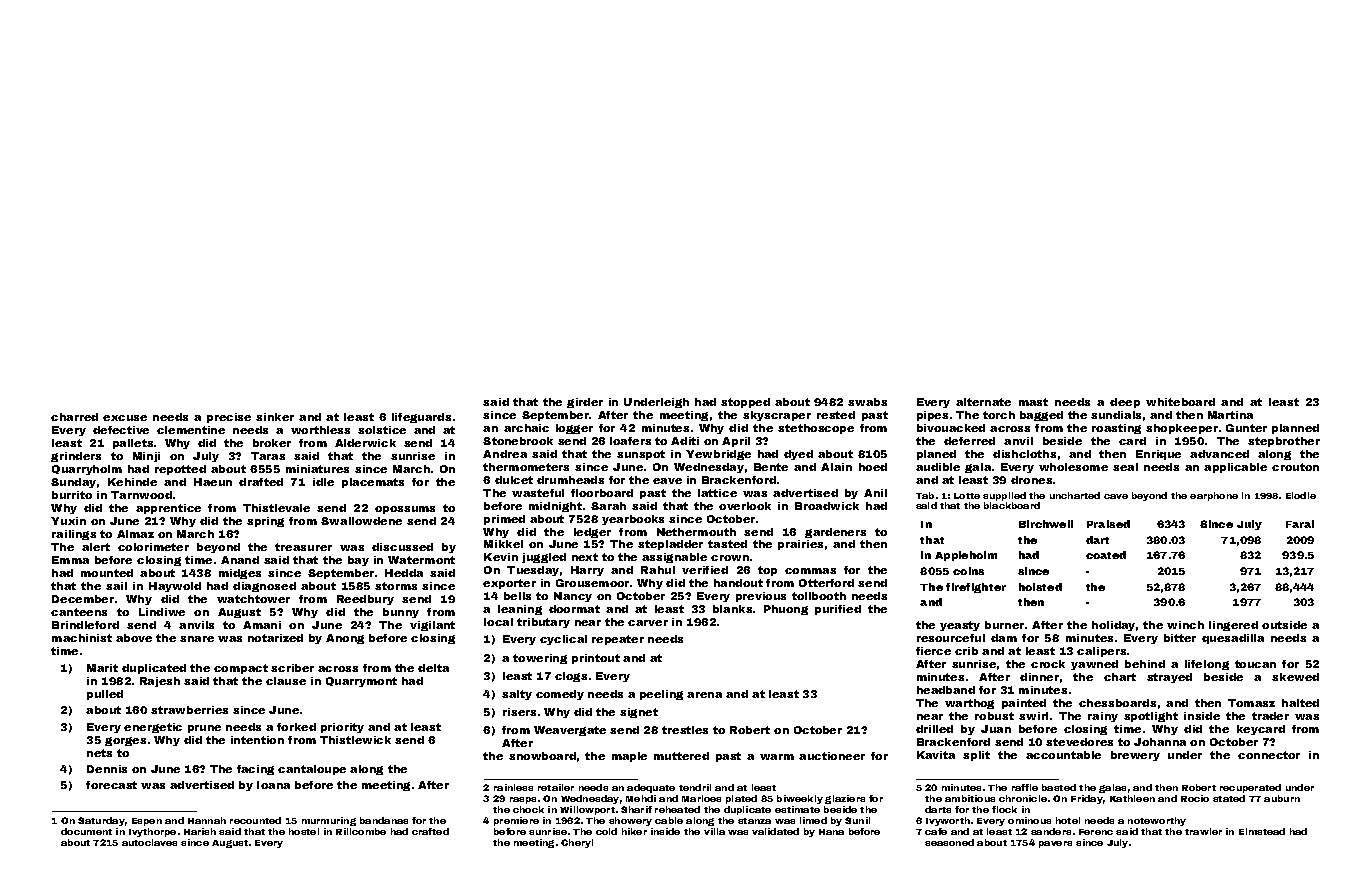 The image size is (1372, 887). What do you see at coordinates (969, 704) in the screenshot?
I see `warthog` at bounding box center [969, 704].
